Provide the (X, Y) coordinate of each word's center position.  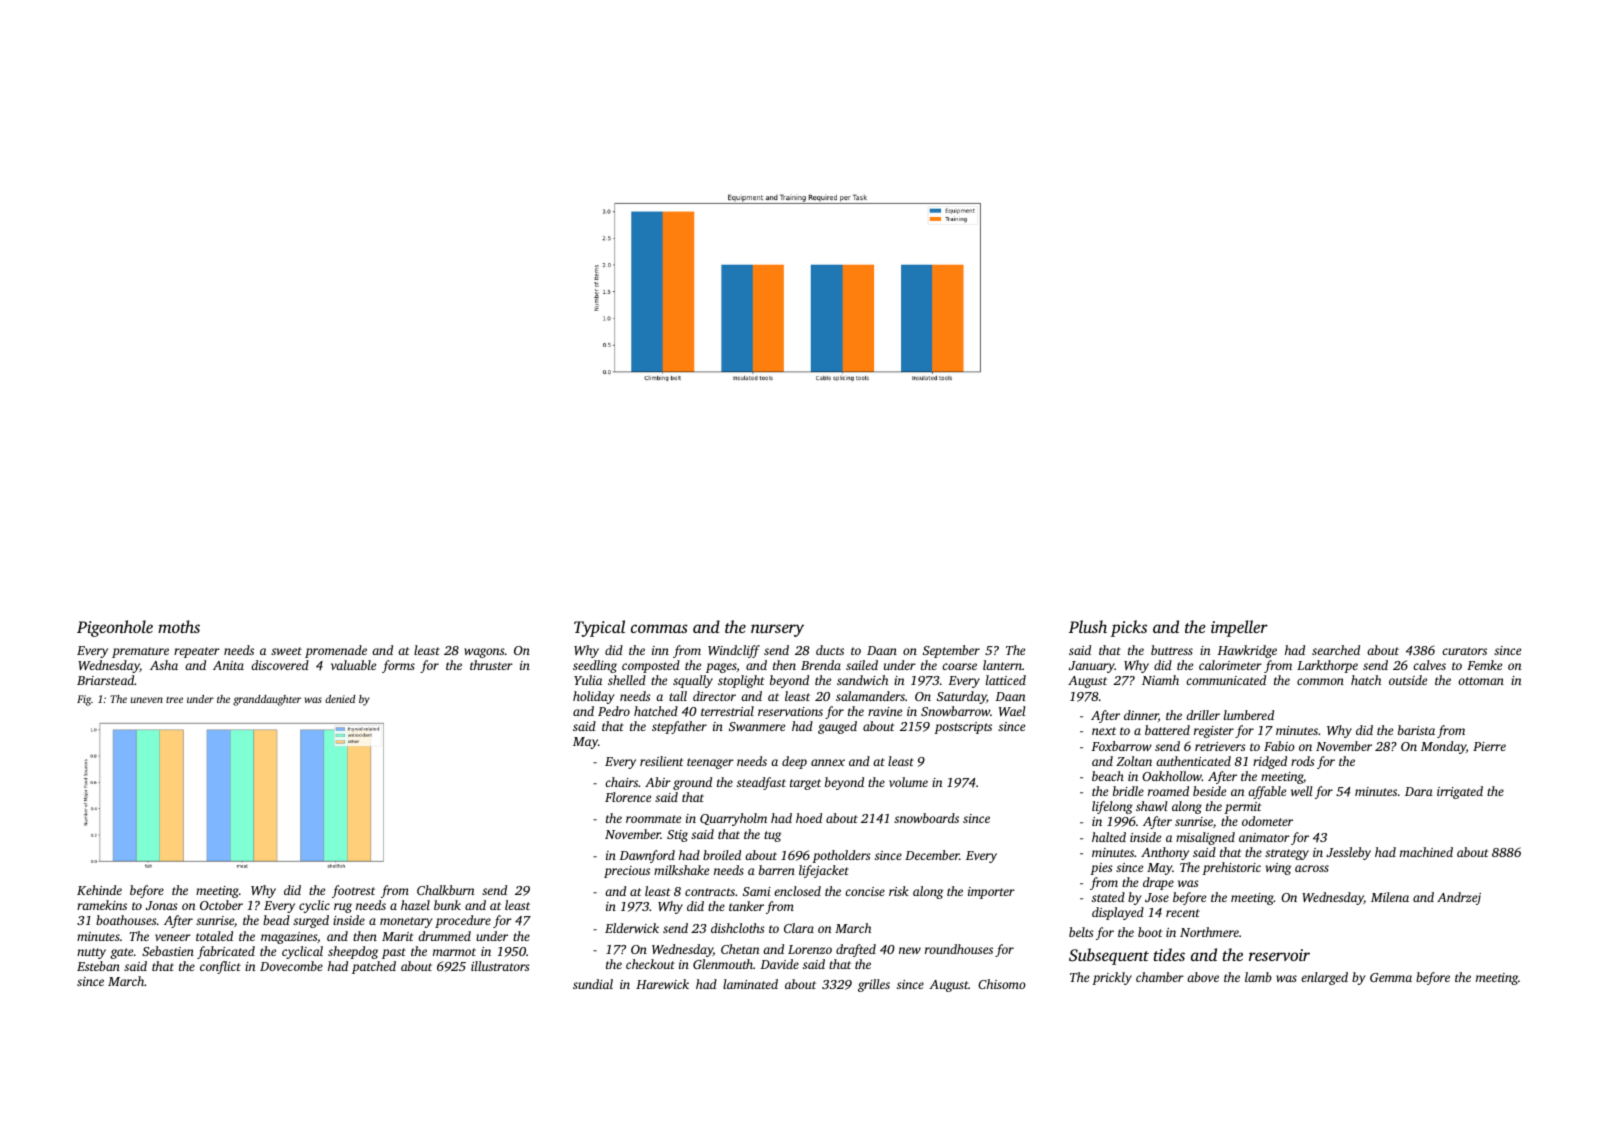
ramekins (102, 905)
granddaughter (267, 700)
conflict (220, 967)
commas (659, 628)
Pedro (614, 711)
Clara (799, 928)
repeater (197, 652)
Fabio (1279, 746)
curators (1464, 651)
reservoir (1279, 955)
